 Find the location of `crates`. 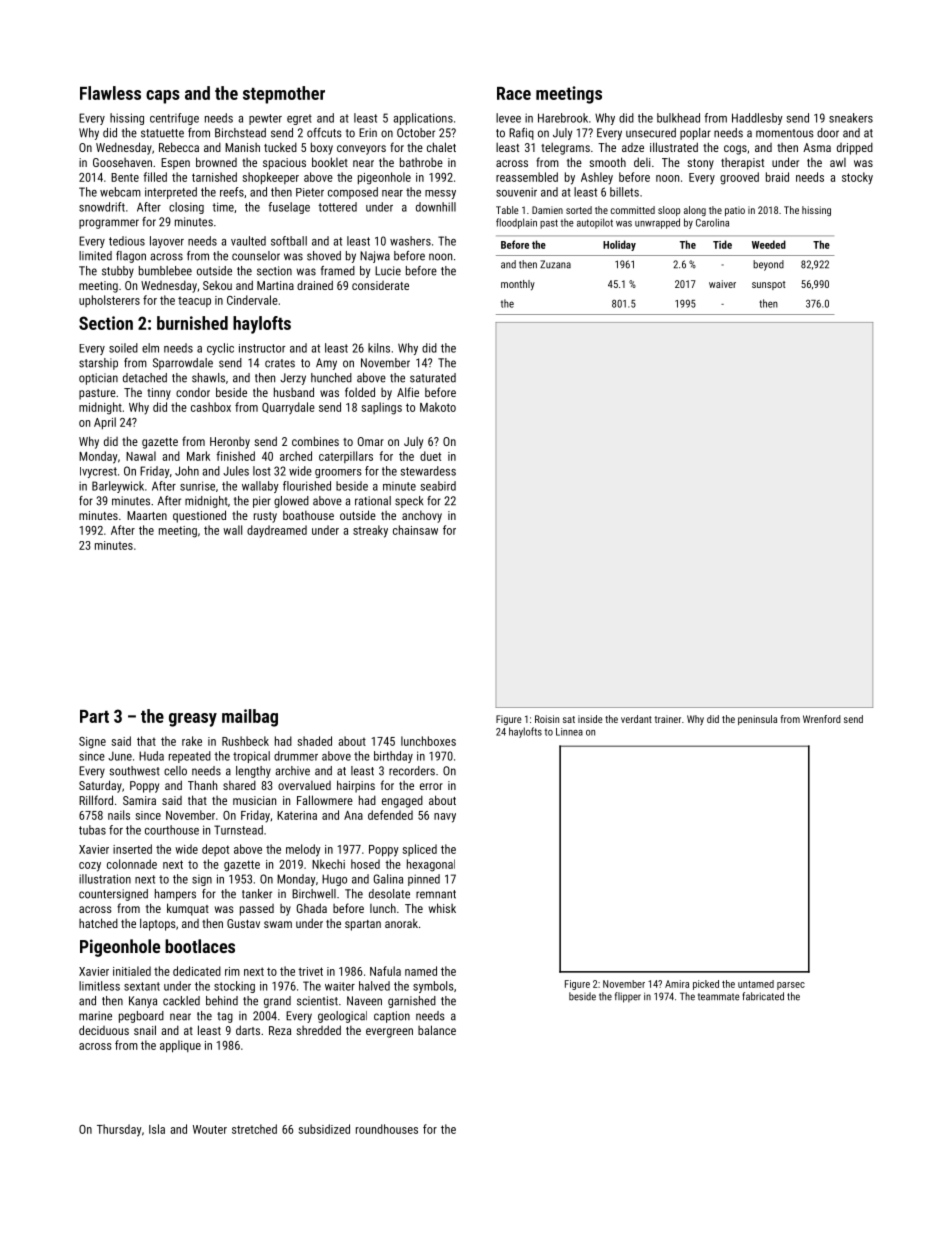

crates is located at coordinates (280, 363).
